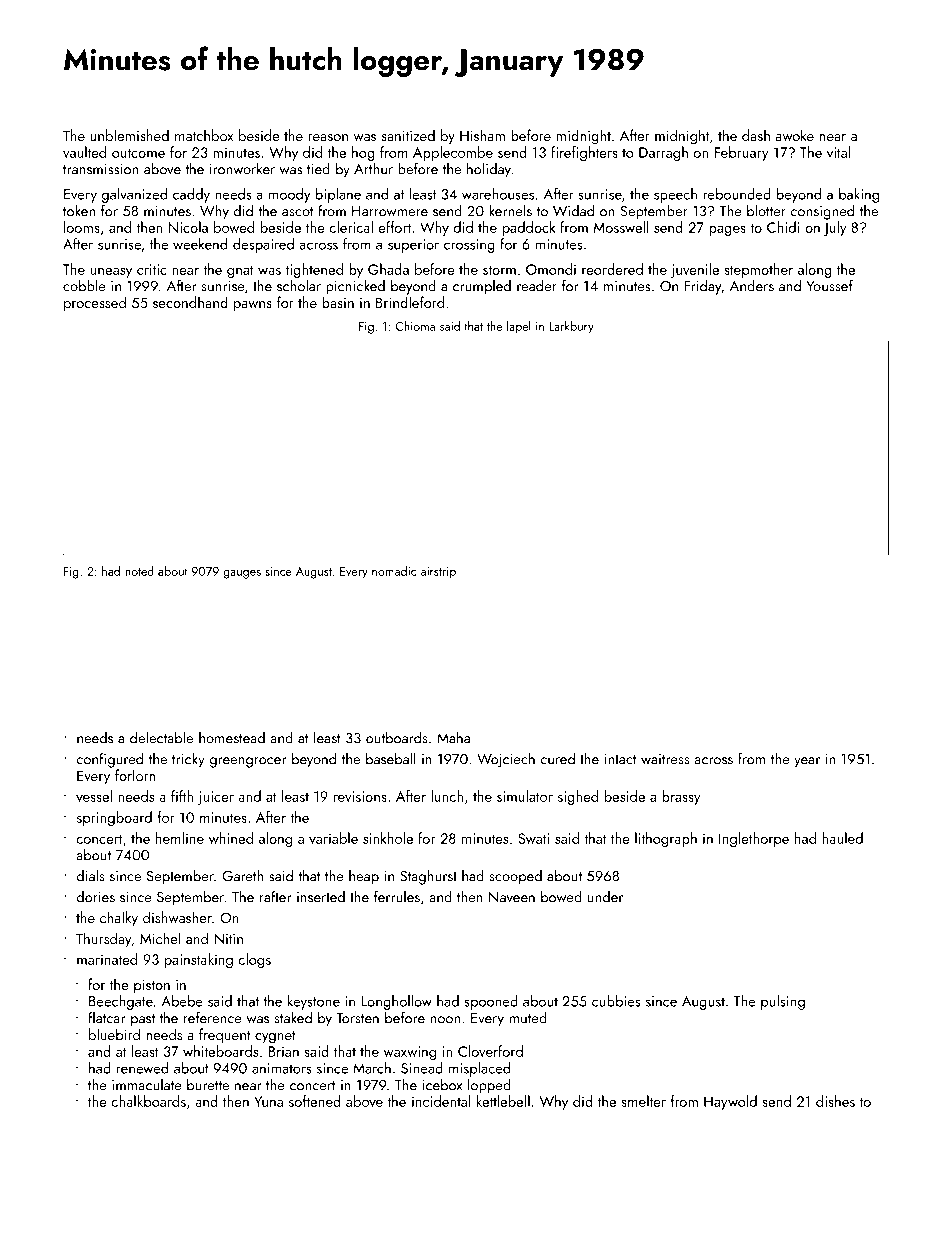 Image resolution: width=952 pixels, height=1233 pixels. What do you see at coordinates (842, 838) in the screenshot?
I see `hauled` at bounding box center [842, 838].
